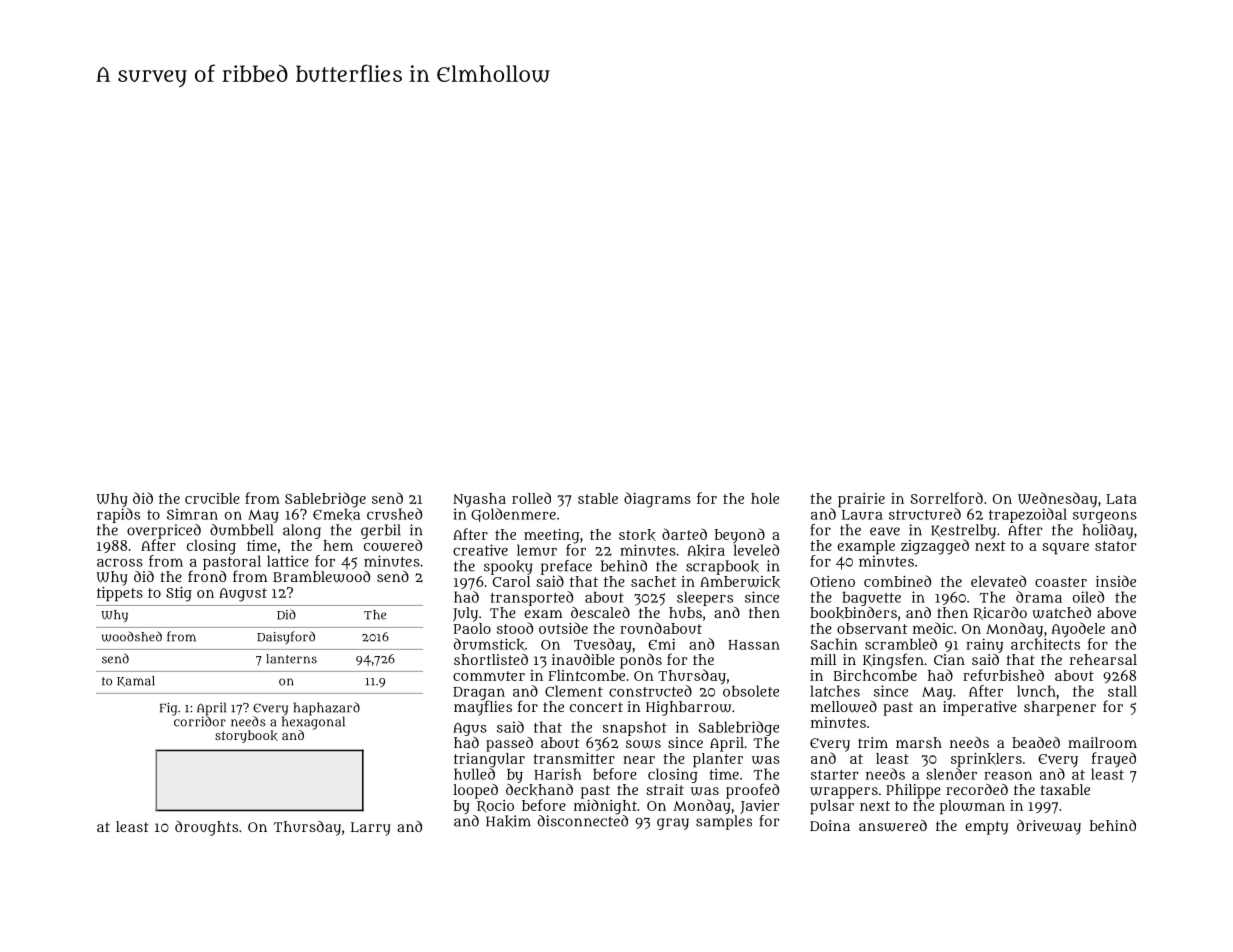 This document has width=1233, height=952. What do you see at coordinates (1102, 742) in the document?
I see `mailroom` at bounding box center [1102, 742].
